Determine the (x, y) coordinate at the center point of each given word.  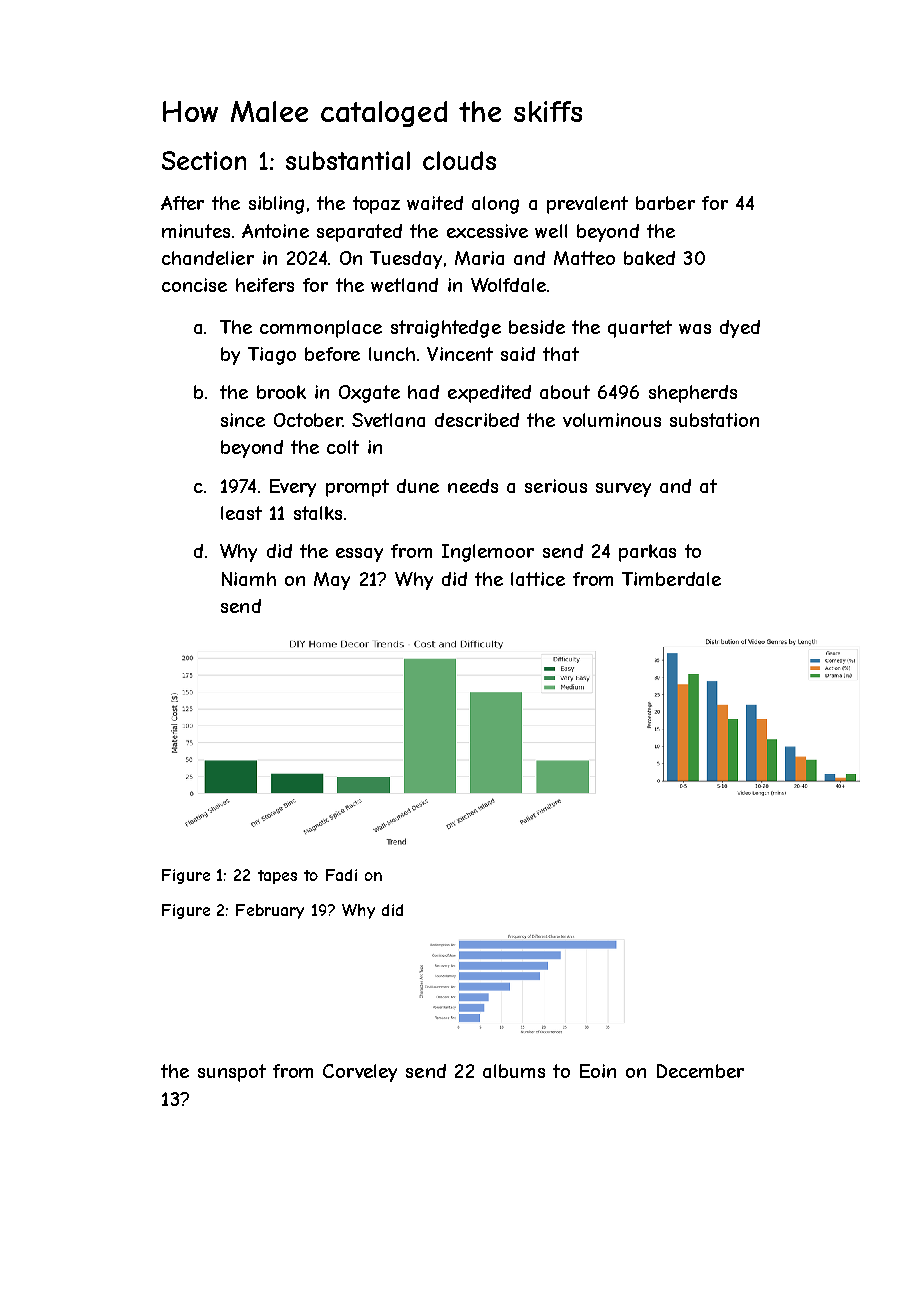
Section (204, 160)
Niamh (249, 579)
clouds (459, 160)
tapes (277, 877)
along (495, 205)
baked (649, 258)
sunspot (232, 1073)
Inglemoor (488, 553)
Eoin (598, 1071)
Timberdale (671, 579)
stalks (318, 513)
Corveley (360, 1073)
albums (514, 1071)
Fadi (341, 875)
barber (665, 203)
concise (194, 285)
